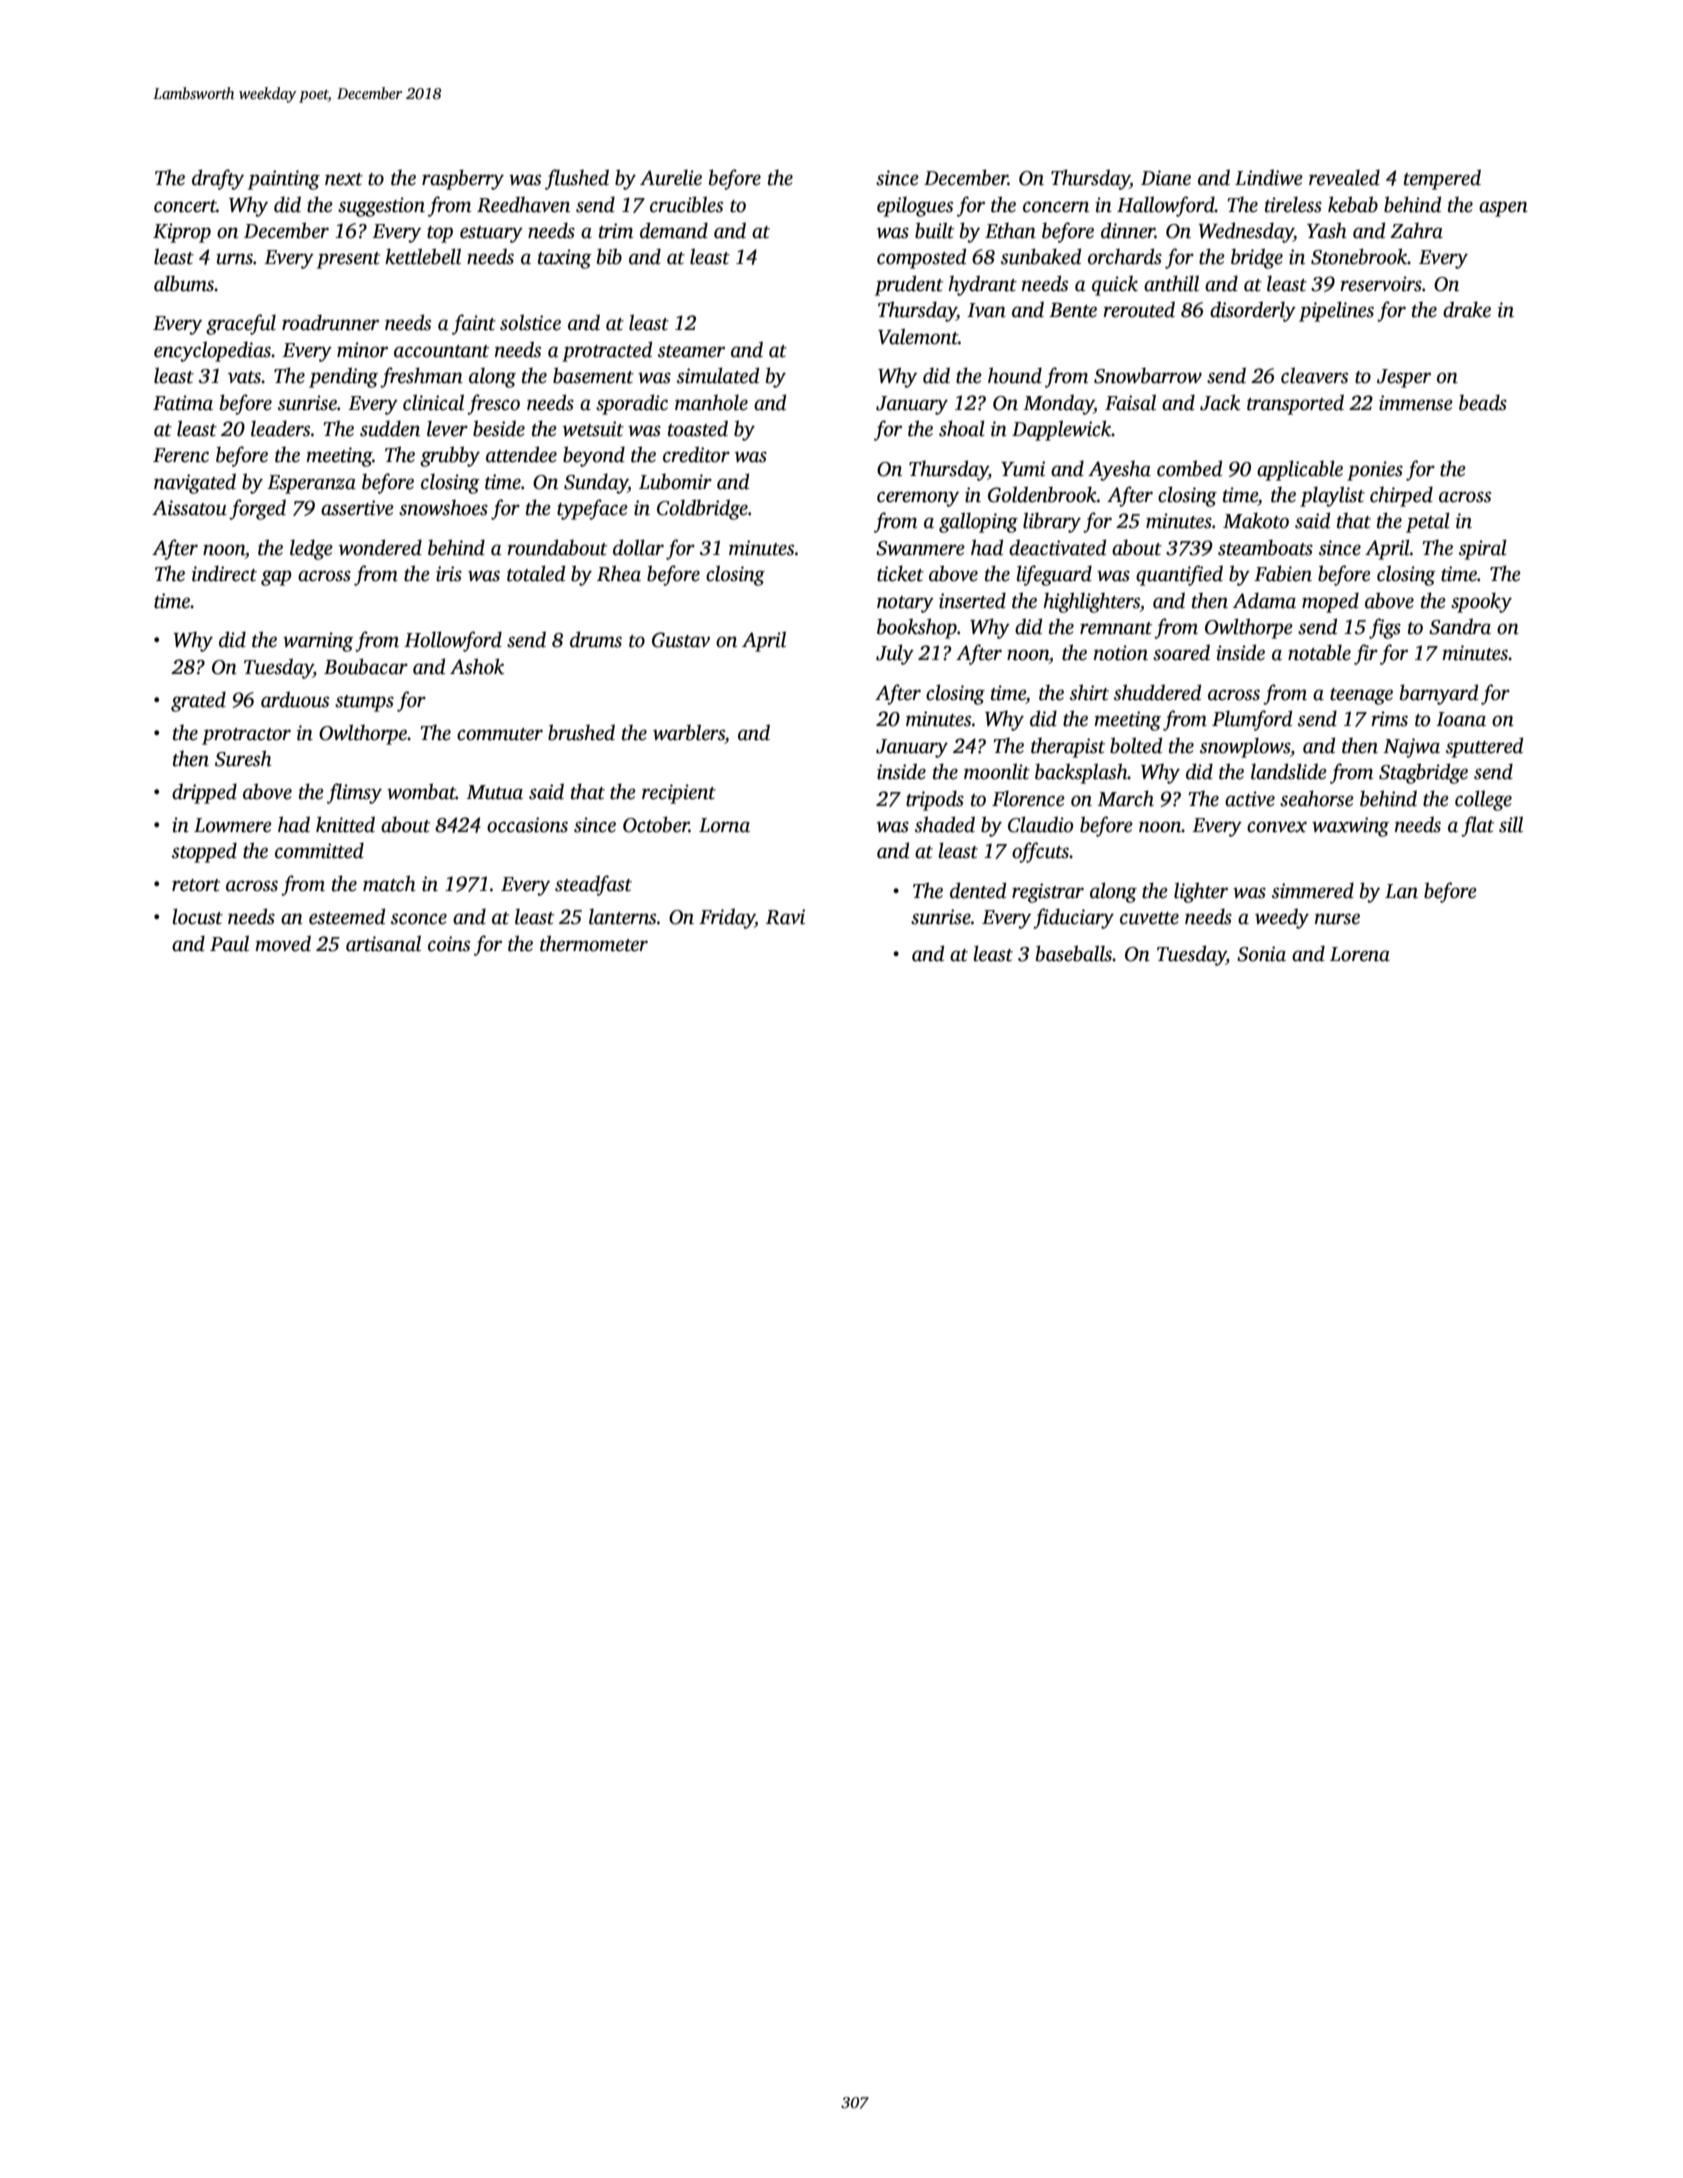 This page has width=1683, height=2178. I want to click on Sandra, so click(1460, 626).
